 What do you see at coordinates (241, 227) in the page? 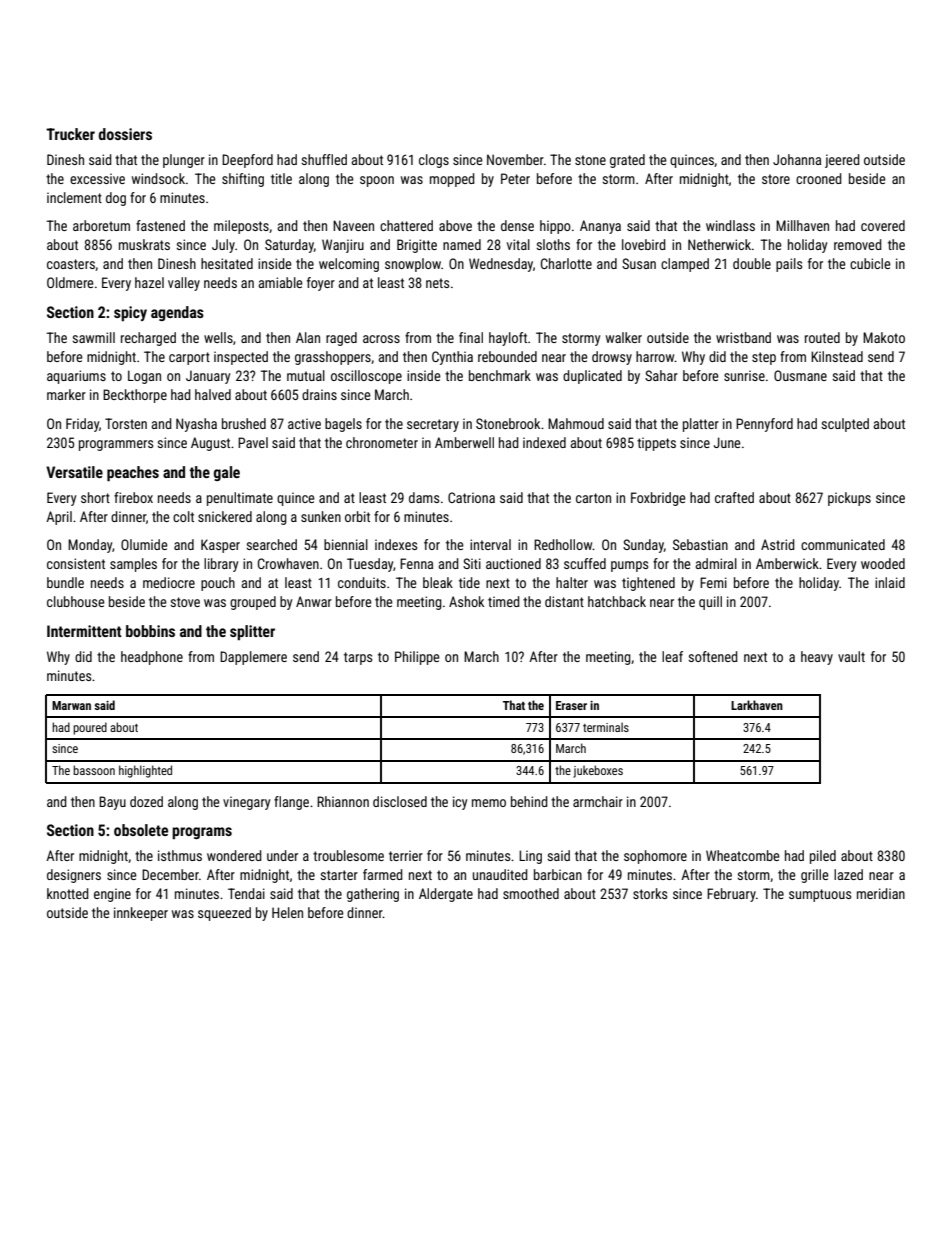
I see `mileposts` at bounding box center [241, 227].
